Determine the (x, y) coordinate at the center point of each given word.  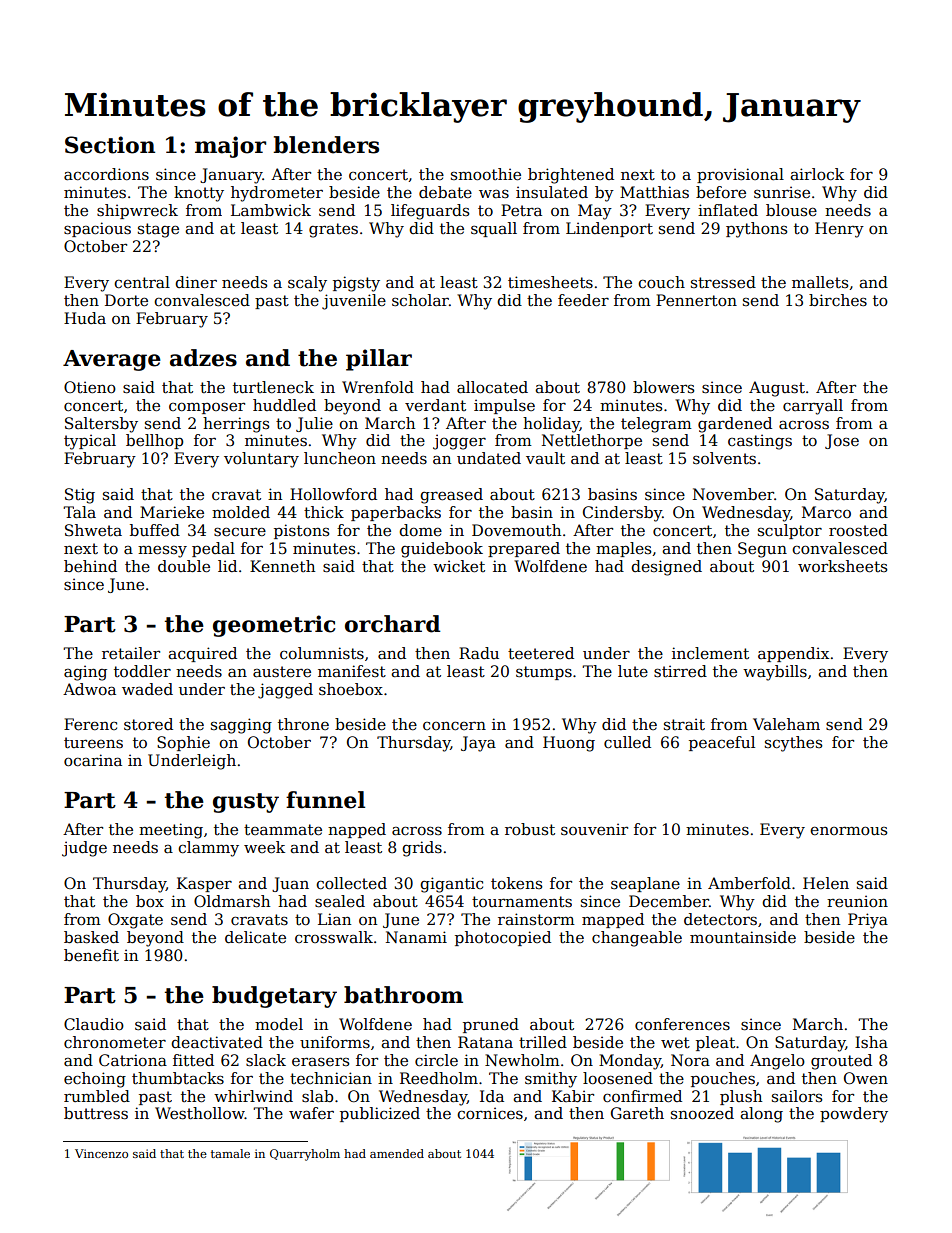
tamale (230, 1153)
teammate (283, 830)
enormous (848, 831)
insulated (552, 192)
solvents (724, 458)
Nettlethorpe (592, 441)
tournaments (522, 902)
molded (241, 512)
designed (666, 568)
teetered (541, 653)
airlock (817, 174)
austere (282, 672)
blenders (326, 145)
